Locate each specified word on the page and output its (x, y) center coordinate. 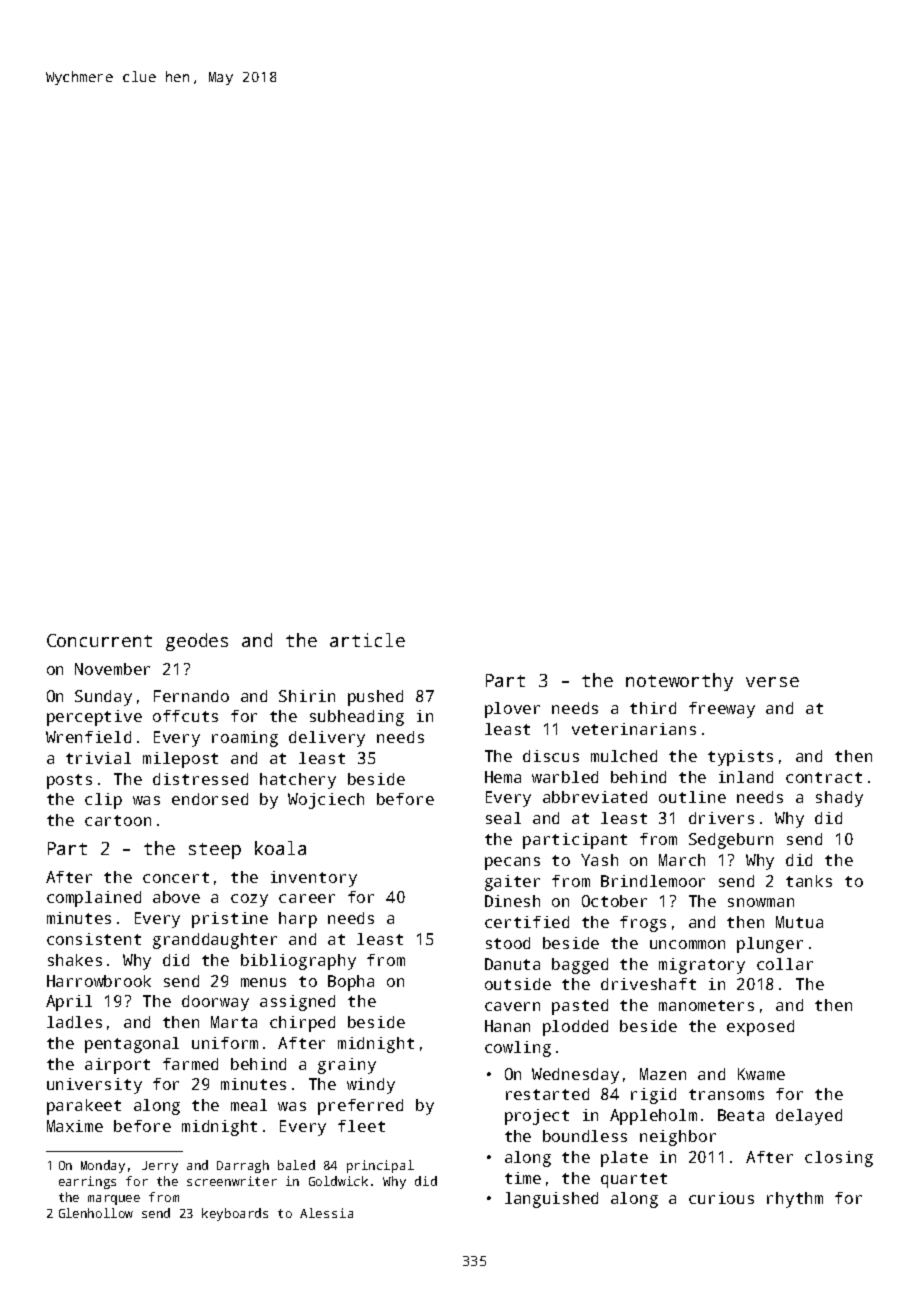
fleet (361, 1126)
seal (503, 818)
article (367, 640)
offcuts (185, 716)
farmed (190, 1064)
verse (772, 682)
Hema (503, 777)
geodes (197, 642)
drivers (721, 818)
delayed (809, 1117)
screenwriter (232, 1181)
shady (839, 799)
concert (176, 877)
